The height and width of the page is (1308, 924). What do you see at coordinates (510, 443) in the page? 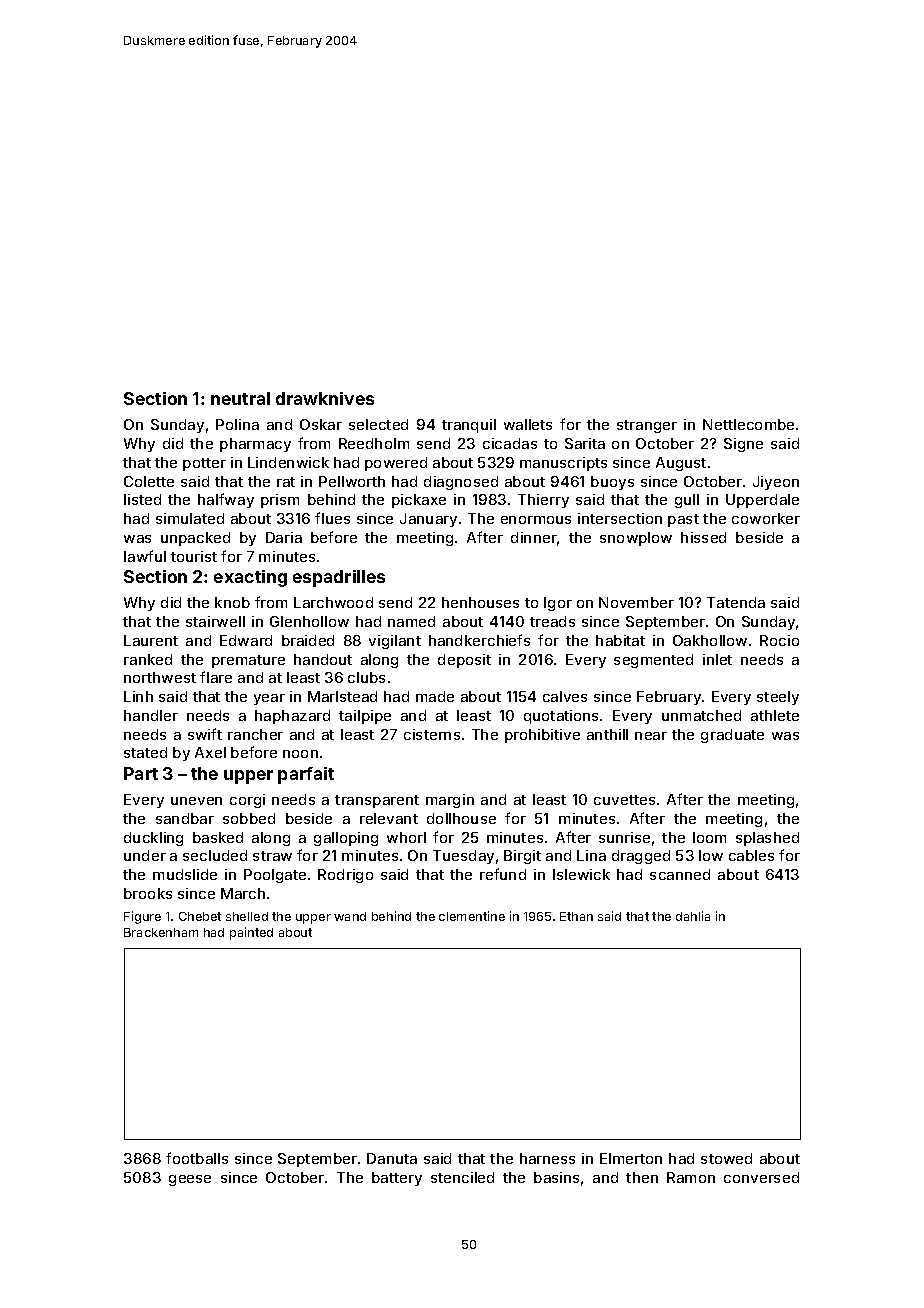
I see `cicadas` at bounding box center [510, 443].
